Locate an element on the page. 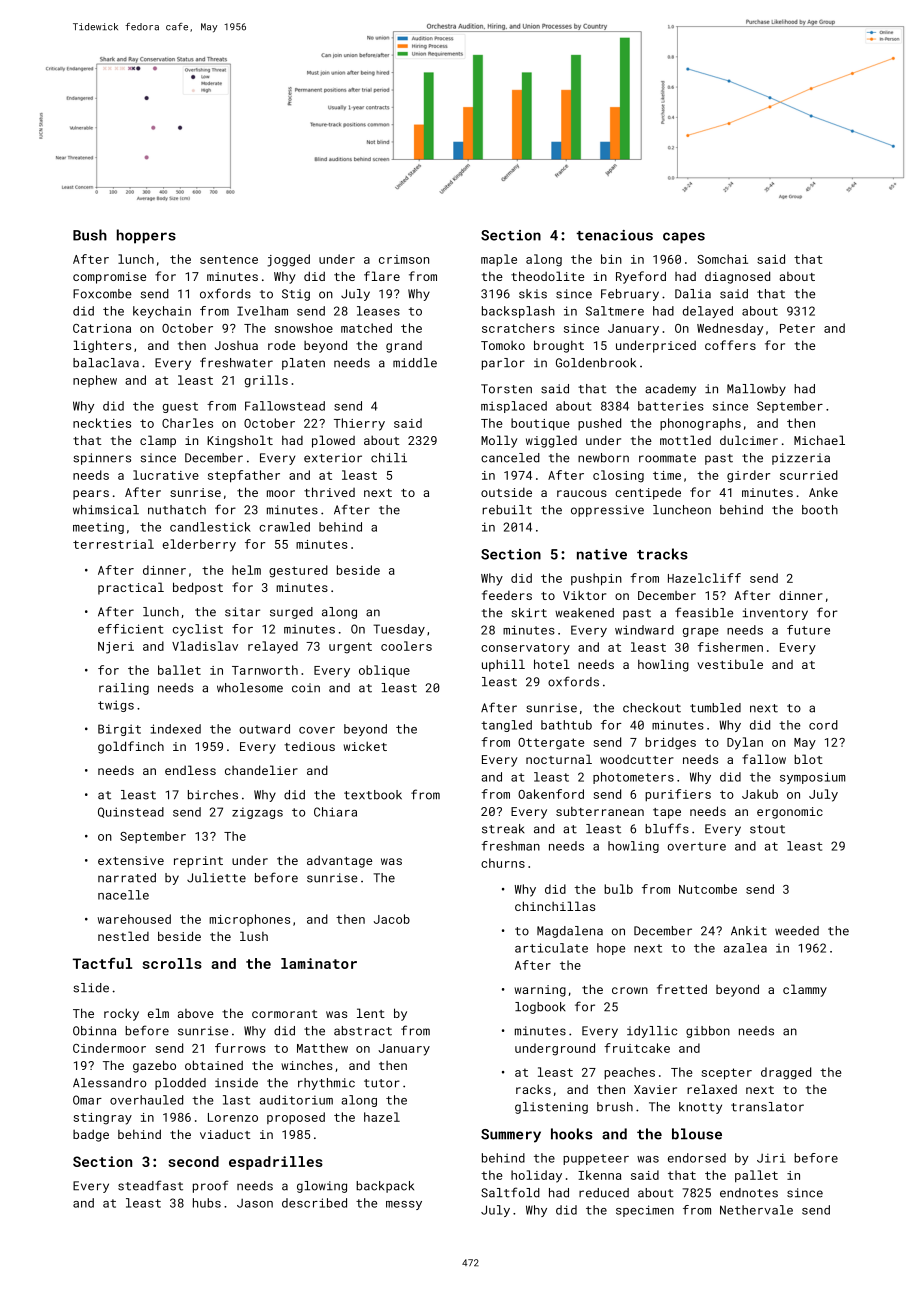 The height and width of the page is (1308, 924). elderberry is located at coordinates (199, 545).
